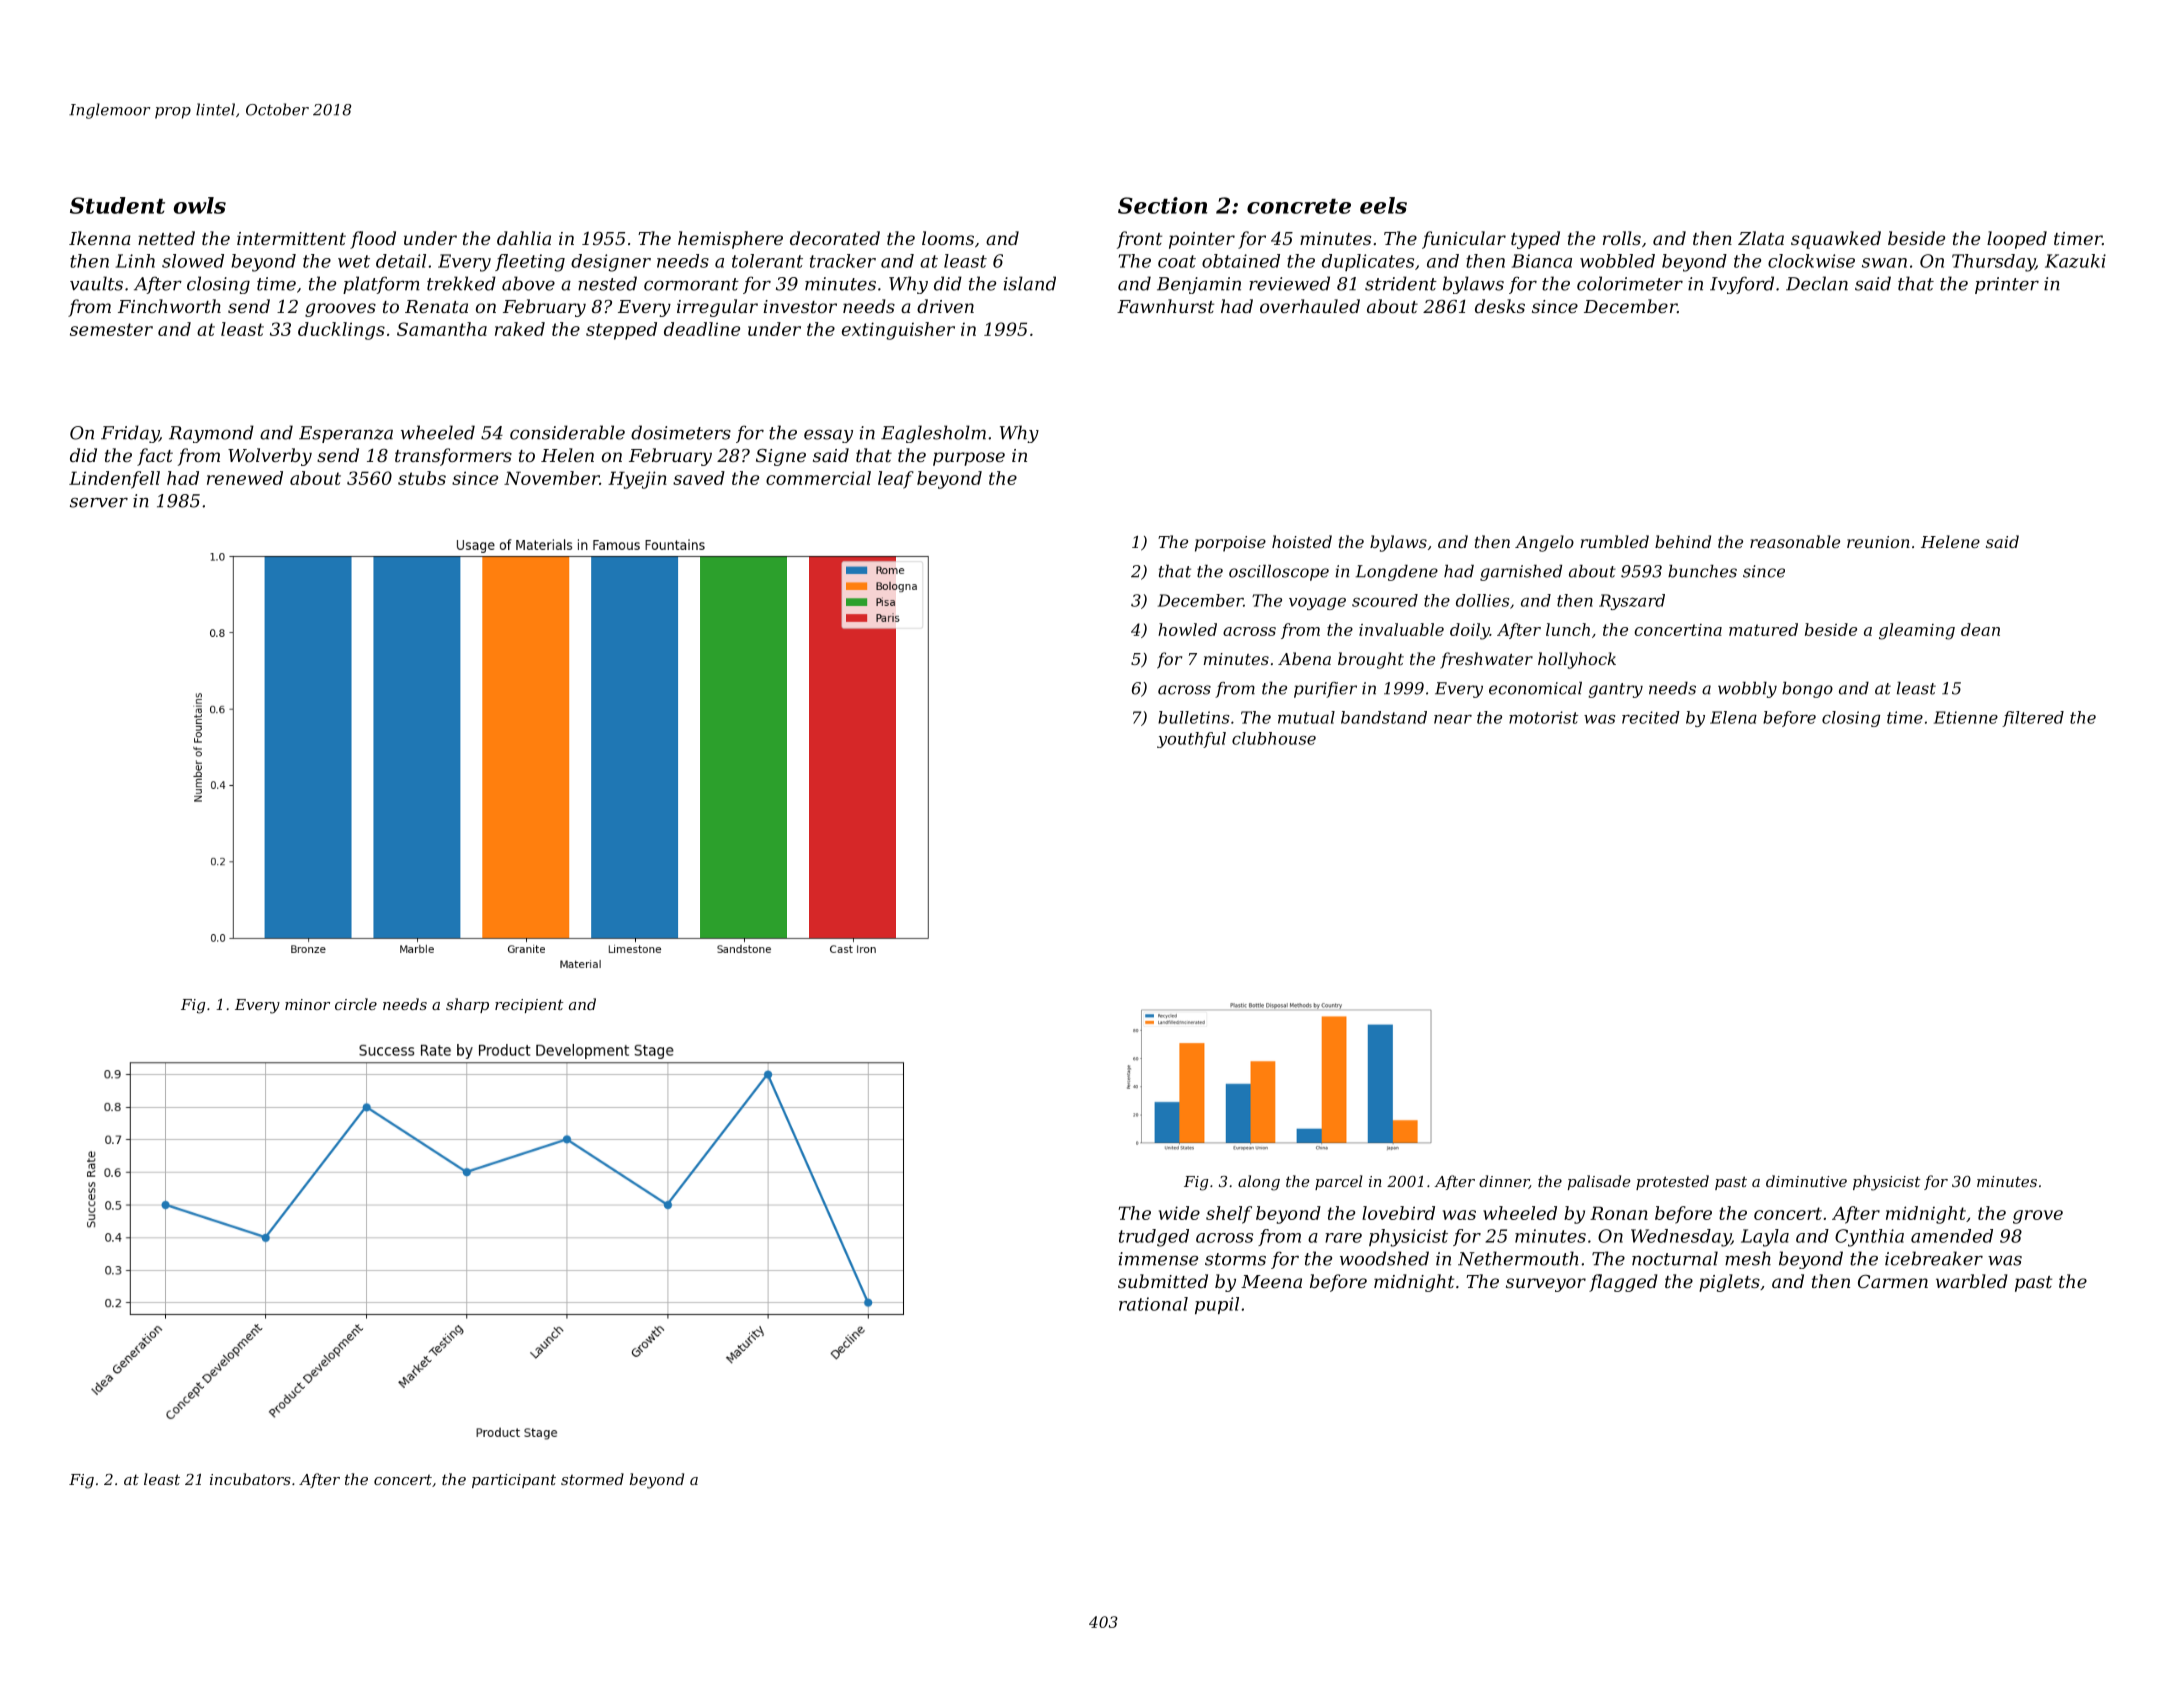 Image resolution: width=2178 pixels, height=1683 pixels. I want to click on diminutive, so click(1806, 1181).
